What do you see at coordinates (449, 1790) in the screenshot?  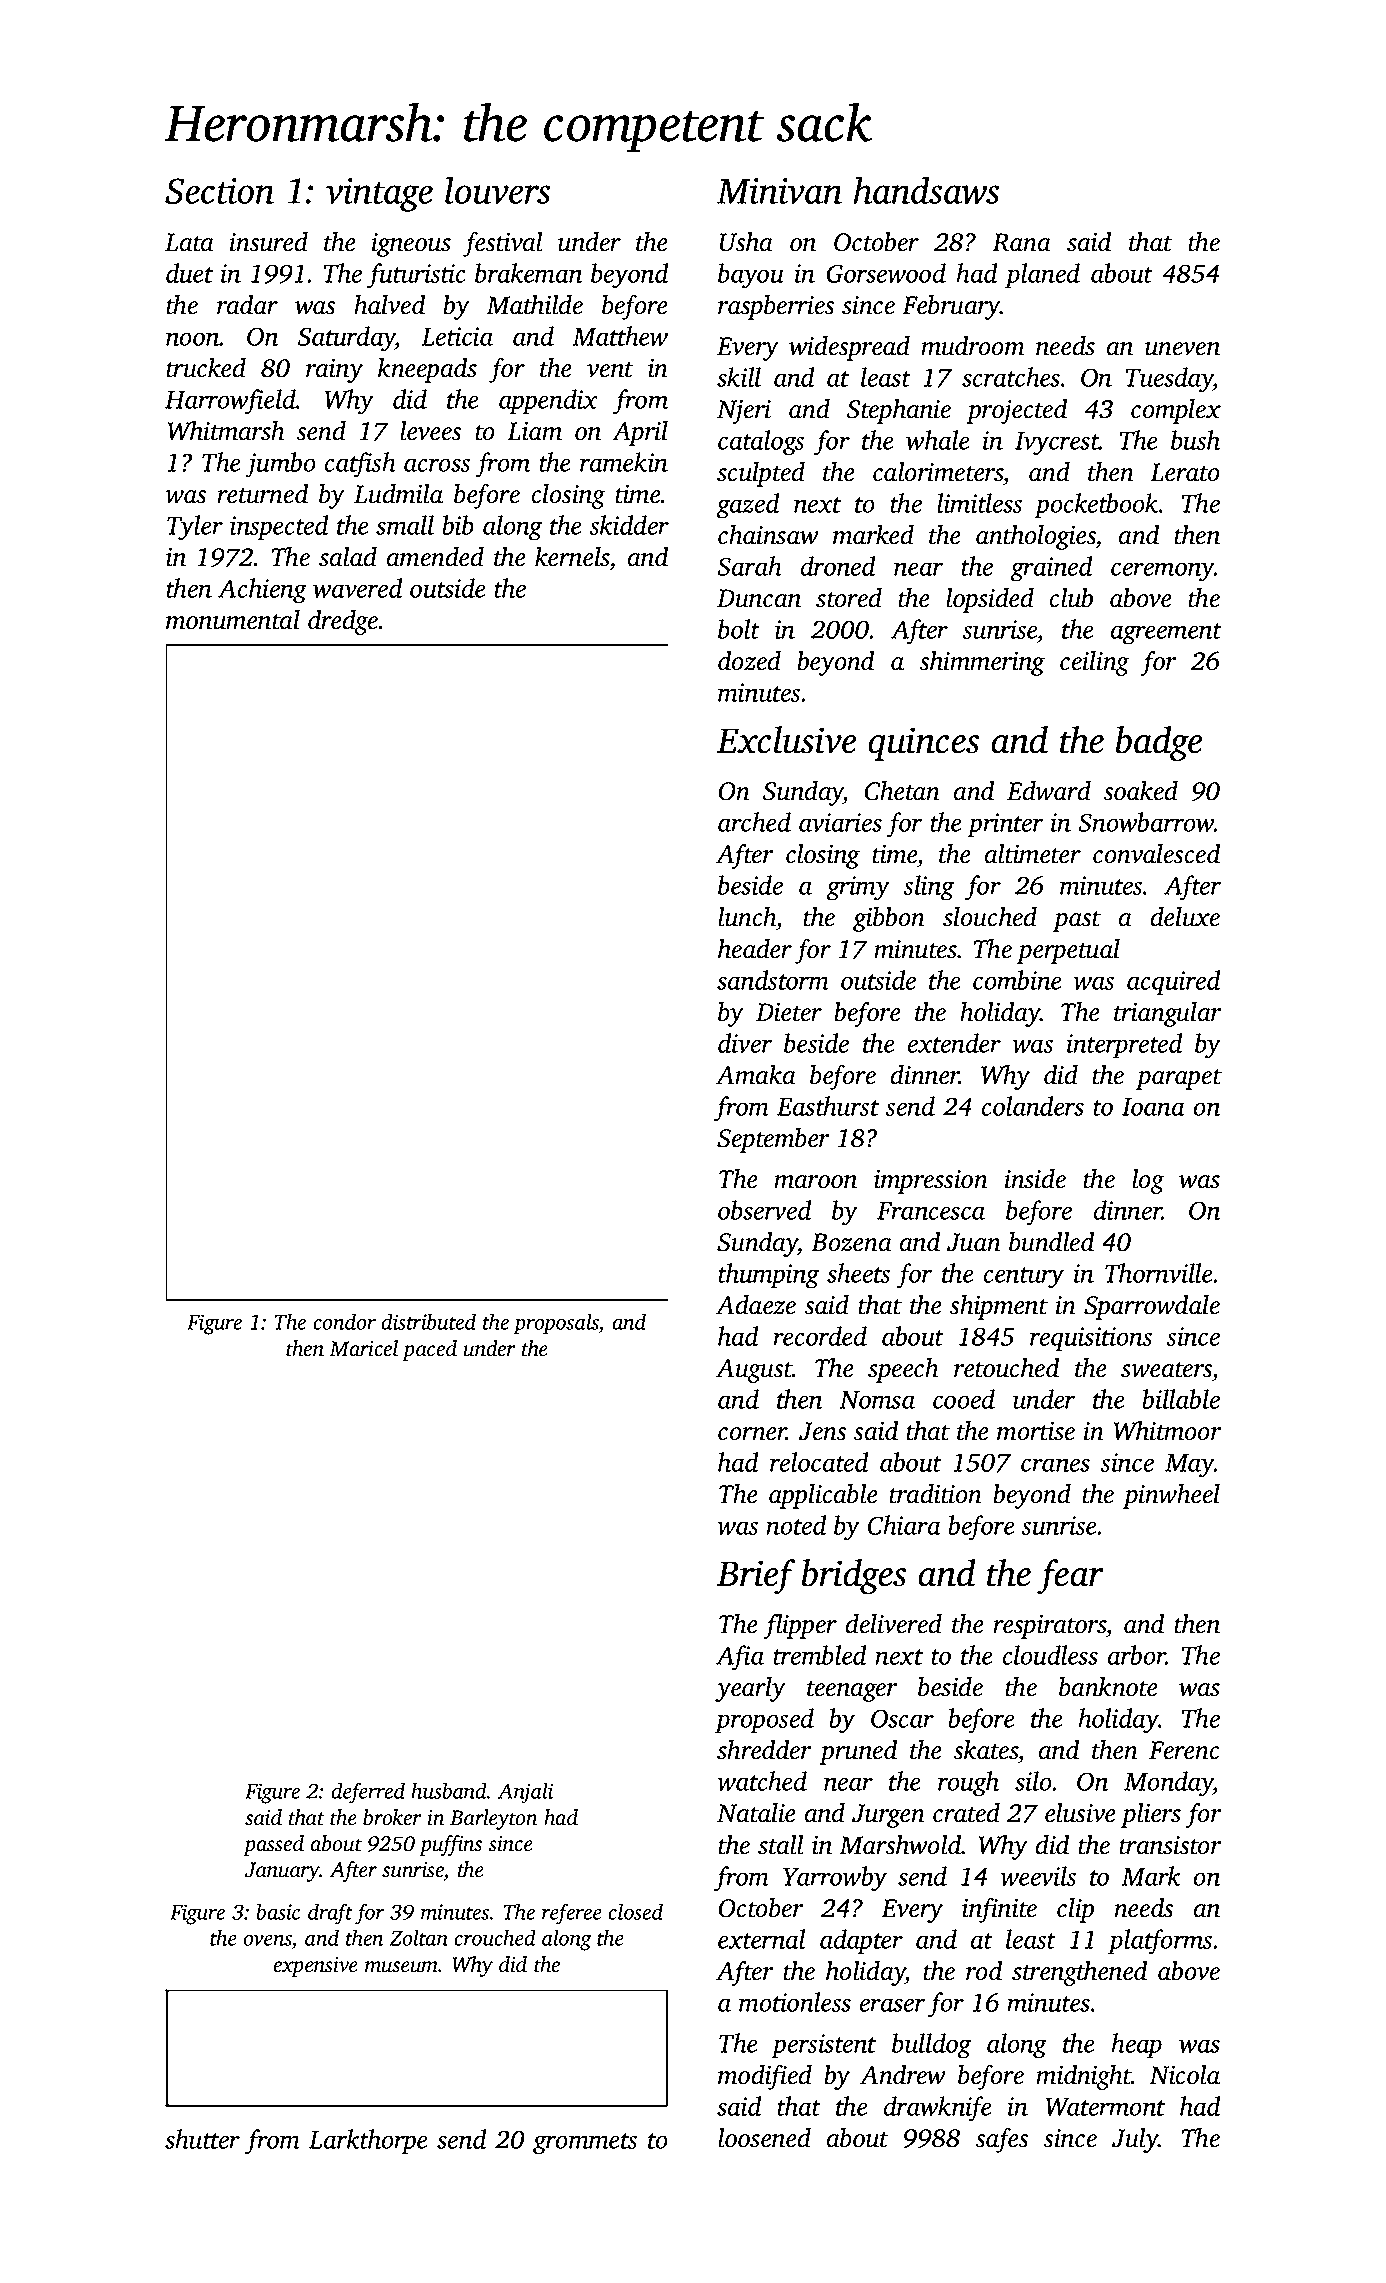 I see `husband` at bounding box center [449, 1790].
